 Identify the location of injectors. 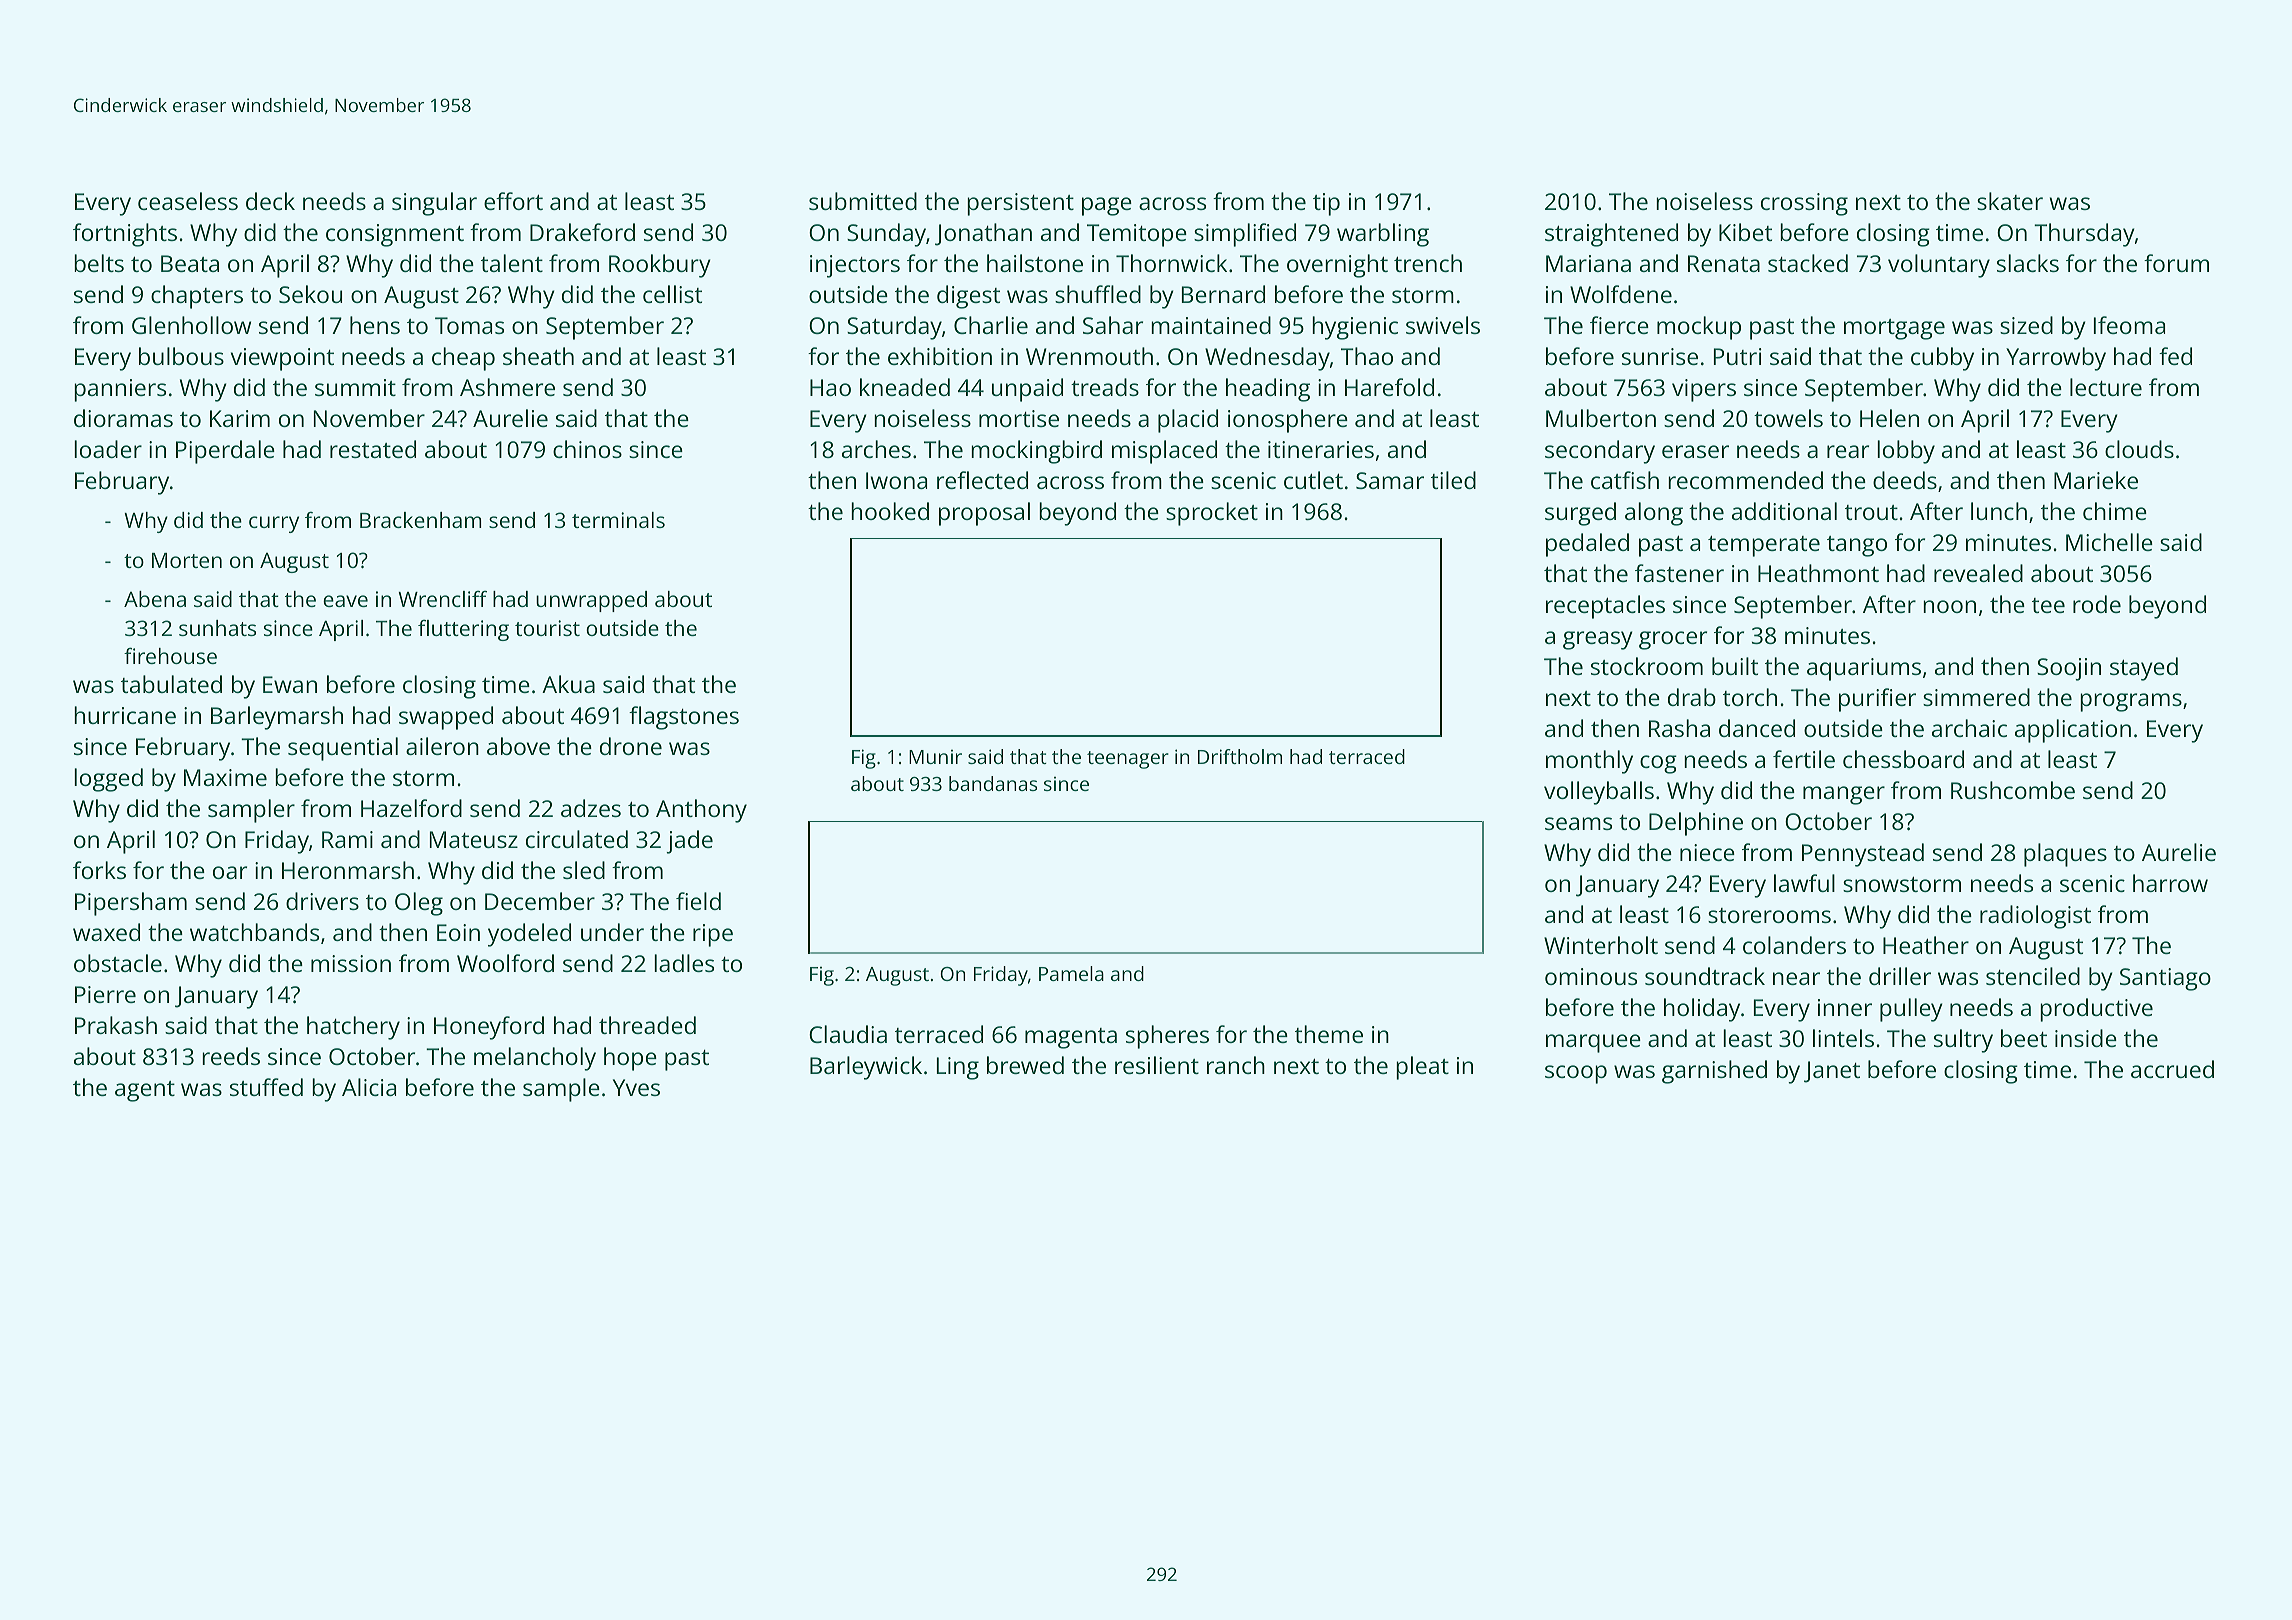
(855, 266).
